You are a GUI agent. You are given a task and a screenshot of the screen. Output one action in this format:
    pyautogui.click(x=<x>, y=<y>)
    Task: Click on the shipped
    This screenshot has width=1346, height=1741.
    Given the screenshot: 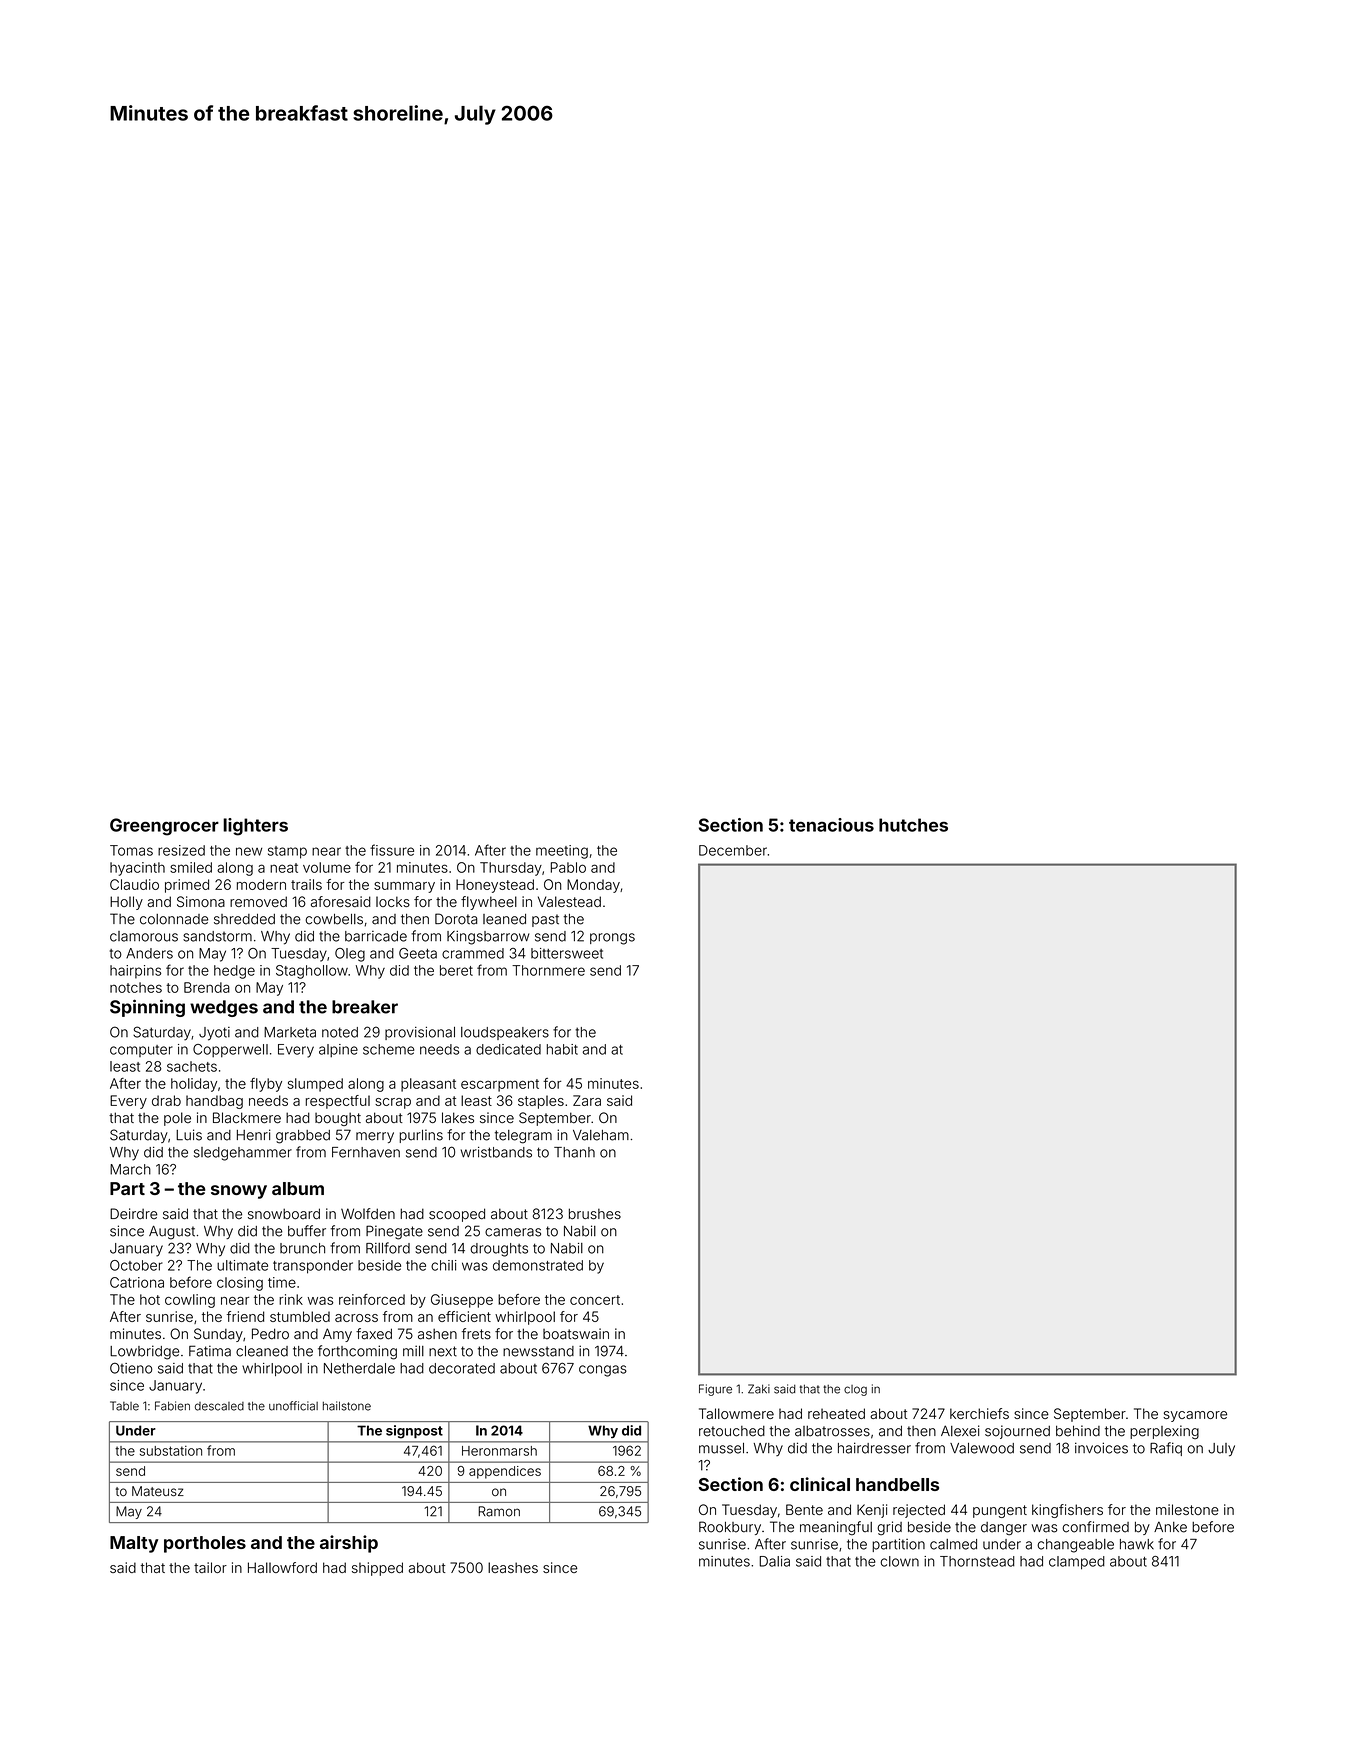 What is the action you would take?
    pyautogui.click(x=377, y=1569)
